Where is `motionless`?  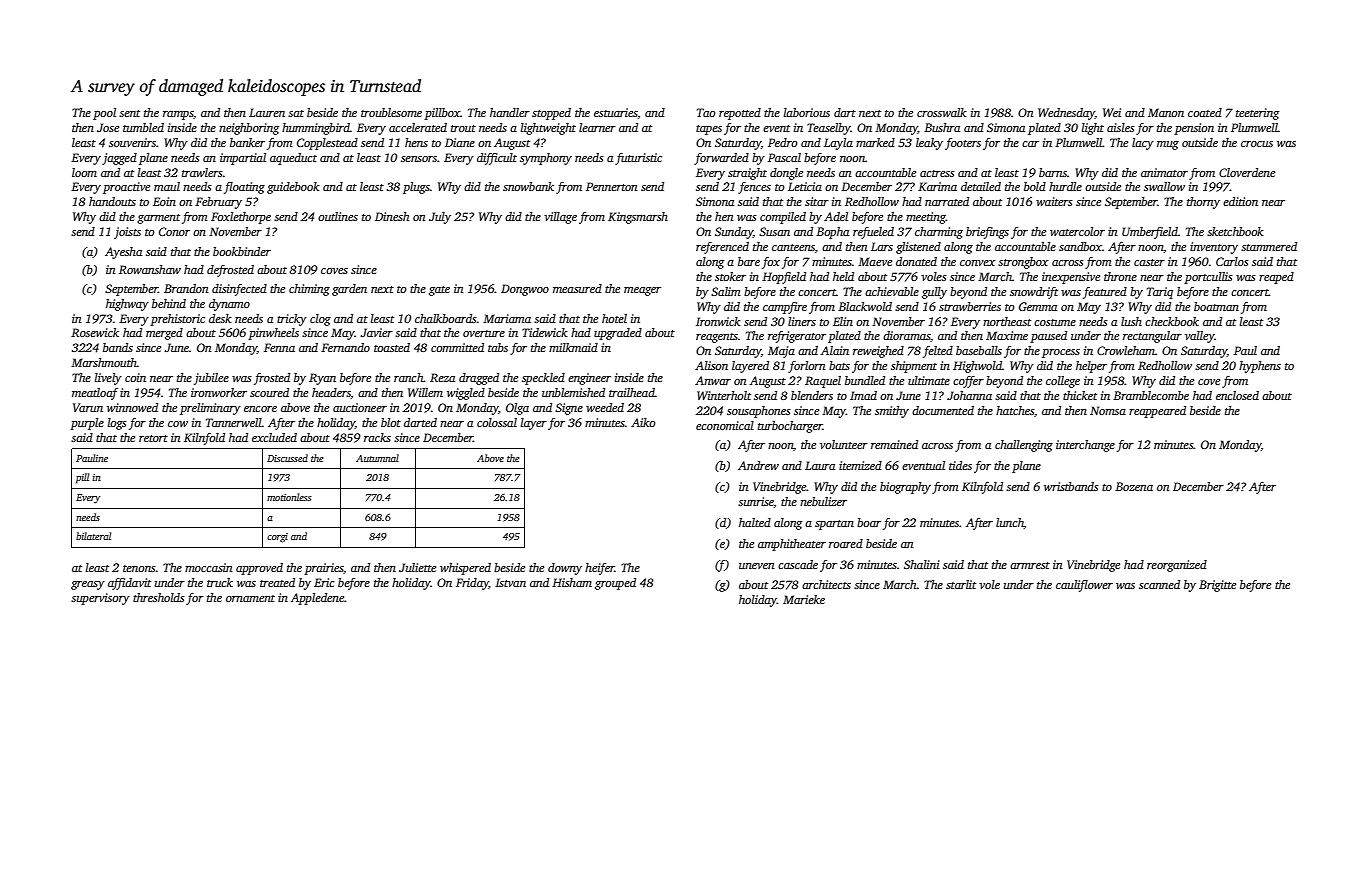 motionless is located at coordinates (289, 497).
